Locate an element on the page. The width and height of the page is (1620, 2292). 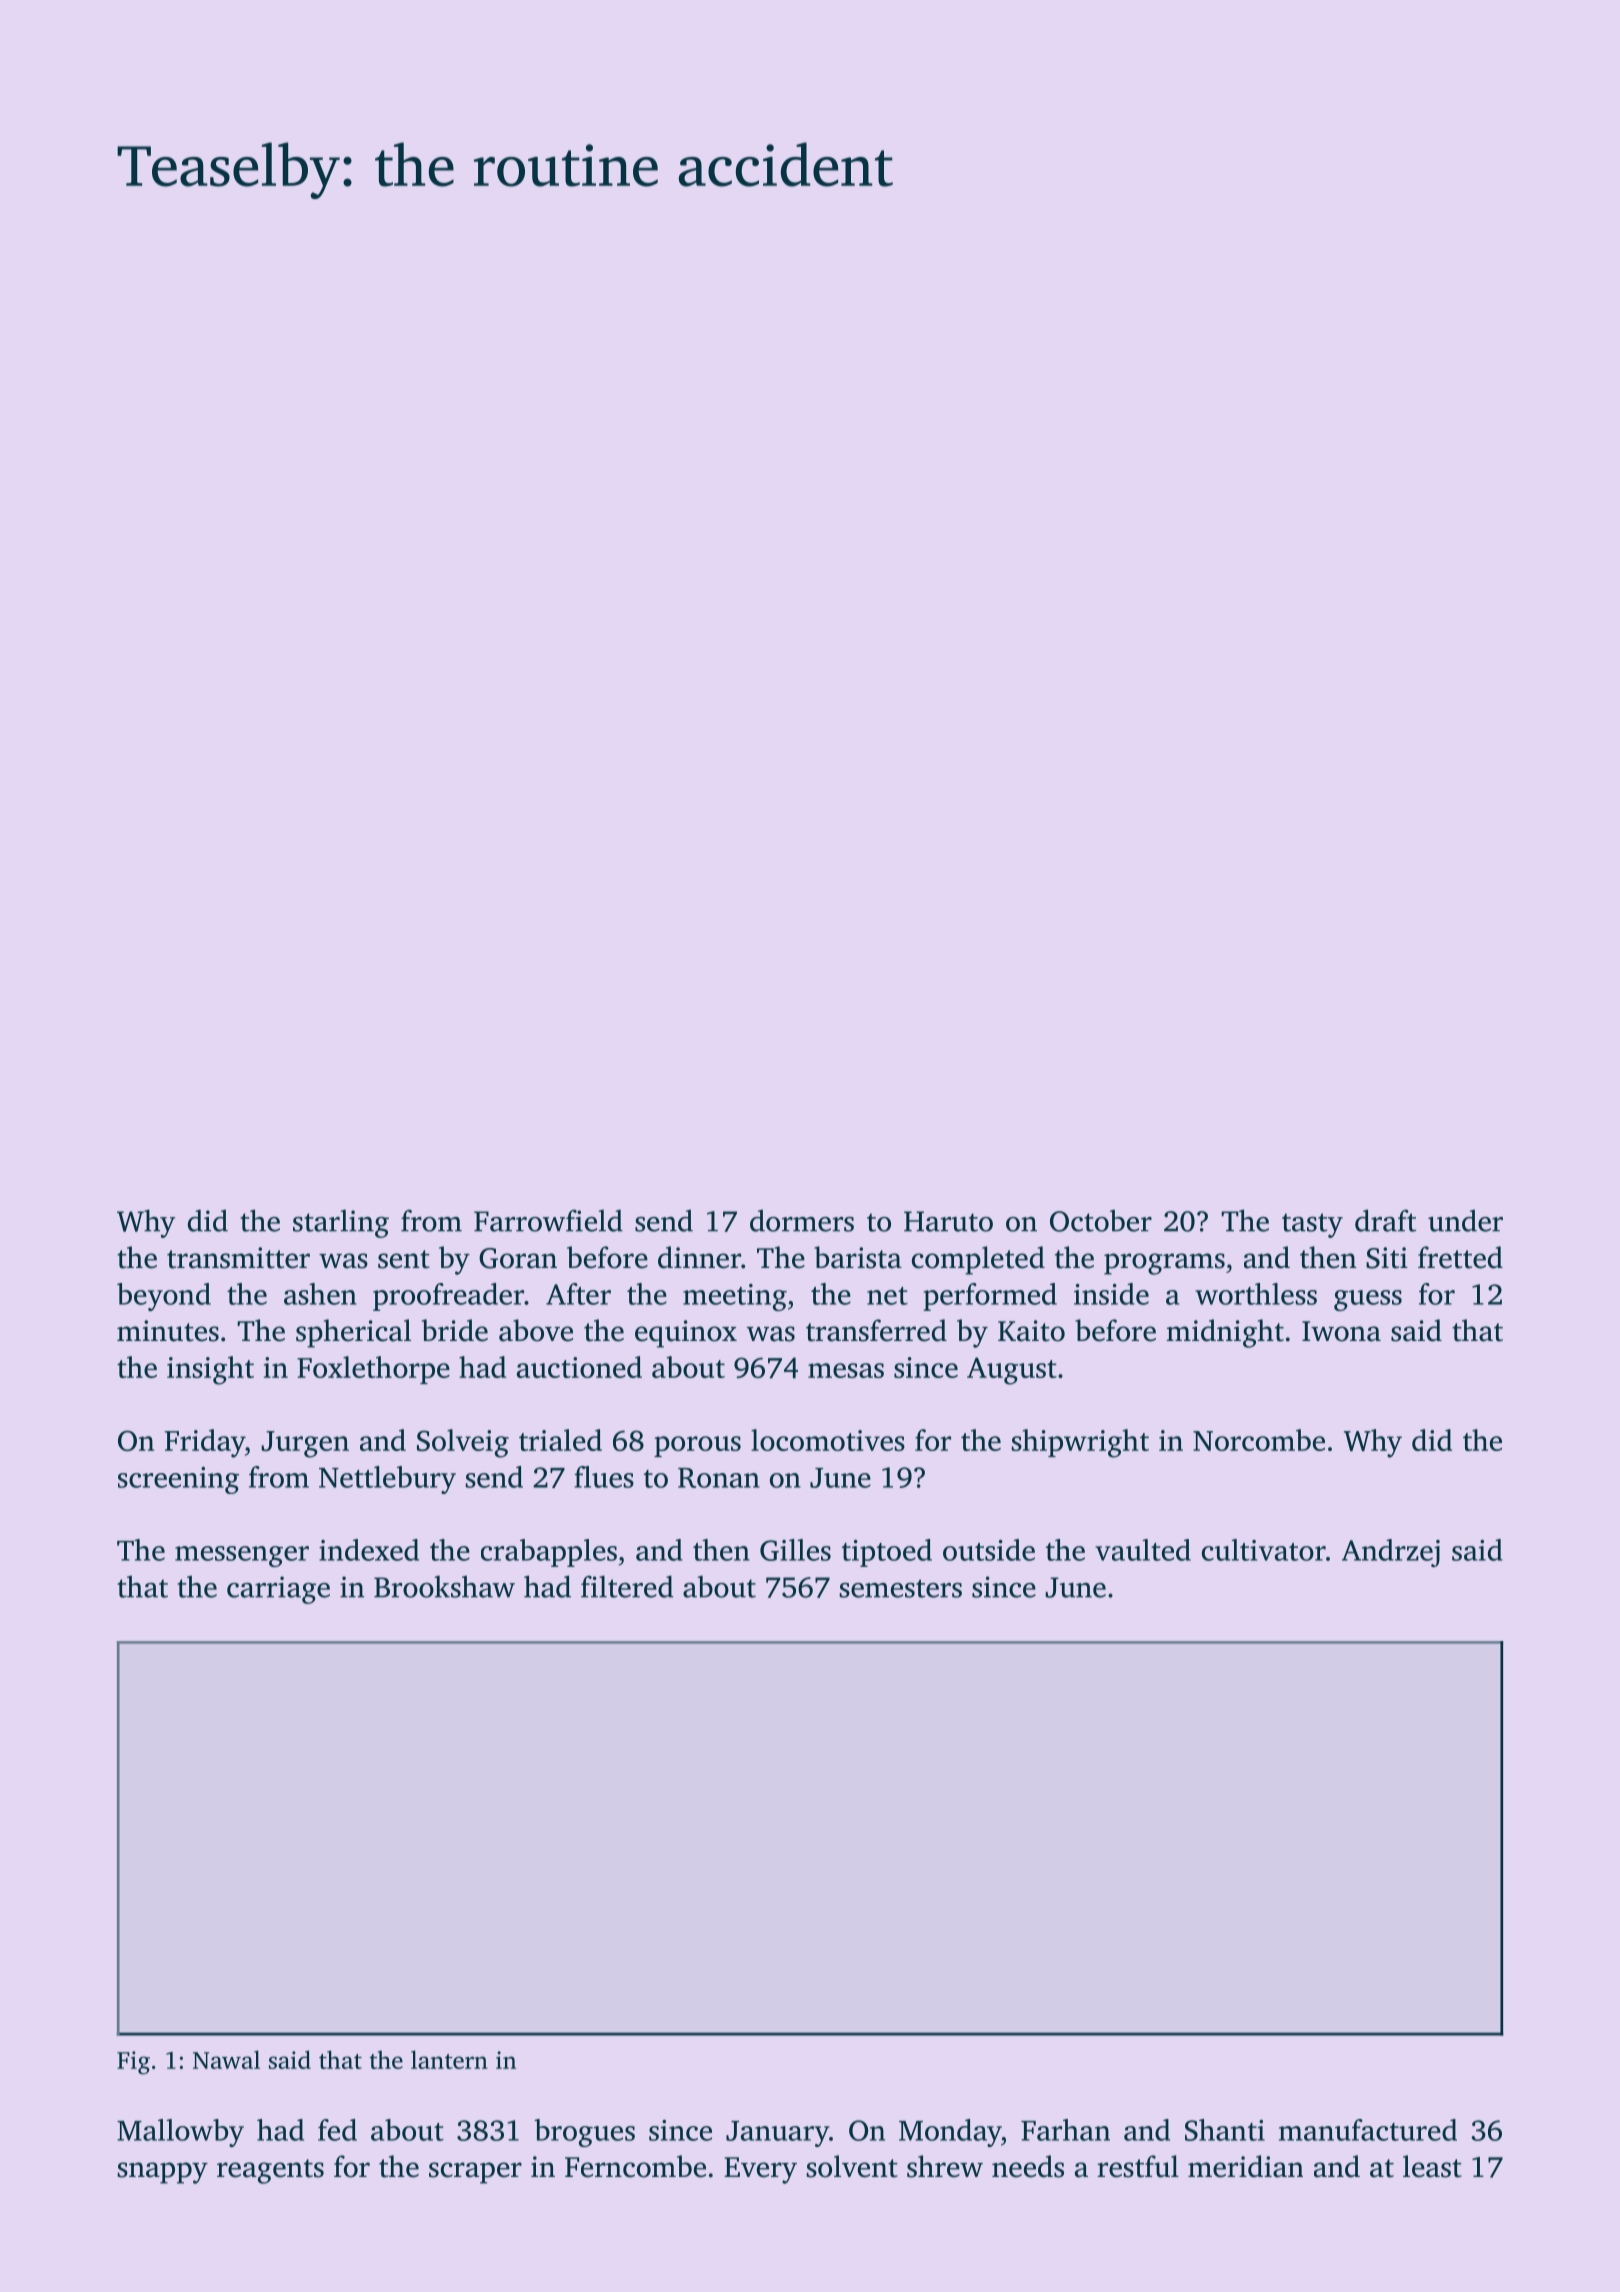
brogues is located at coordinates (584, 2133).
